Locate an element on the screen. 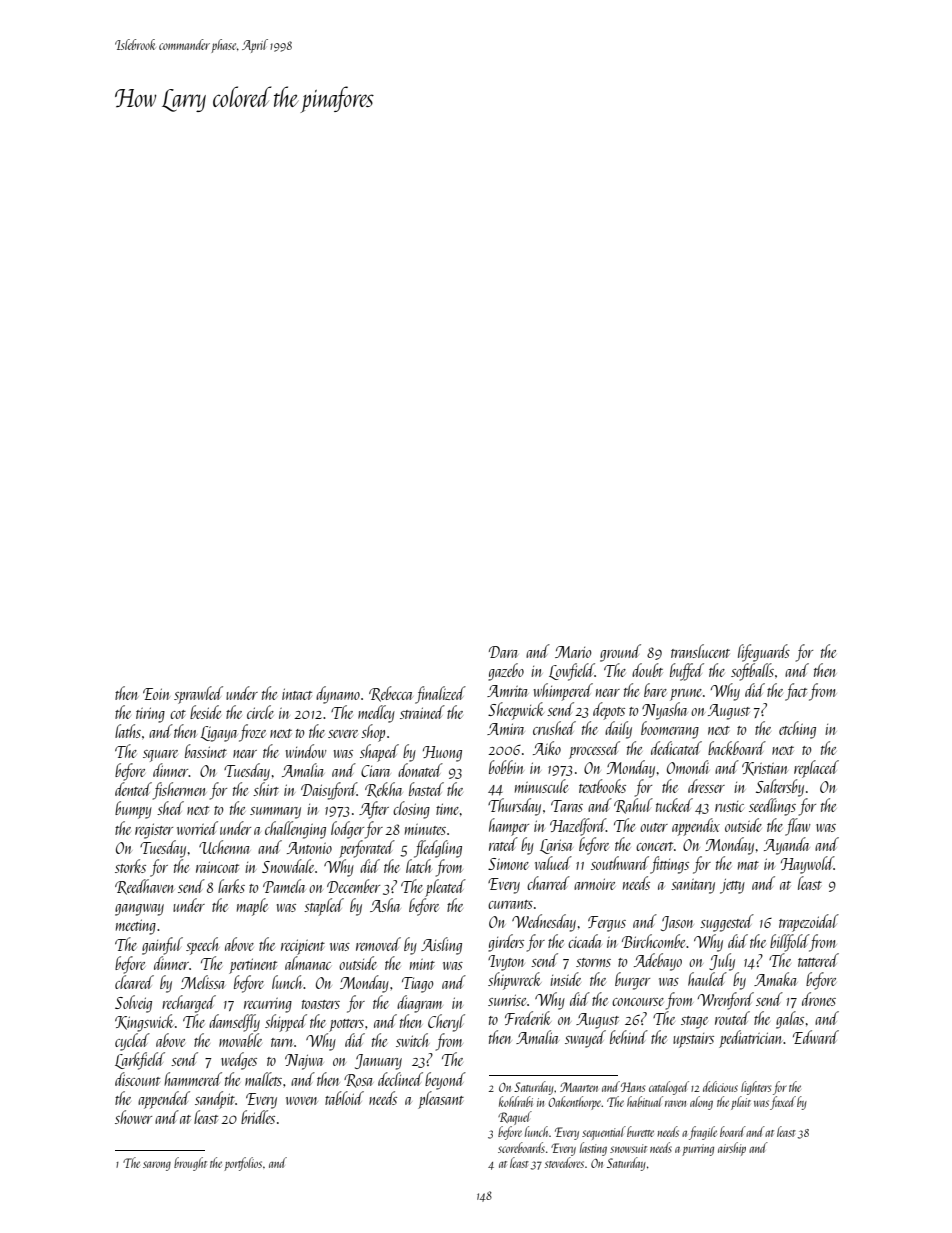 This screenshot has height=1233, width=952. translucent is located at coordinates (700, 651).
